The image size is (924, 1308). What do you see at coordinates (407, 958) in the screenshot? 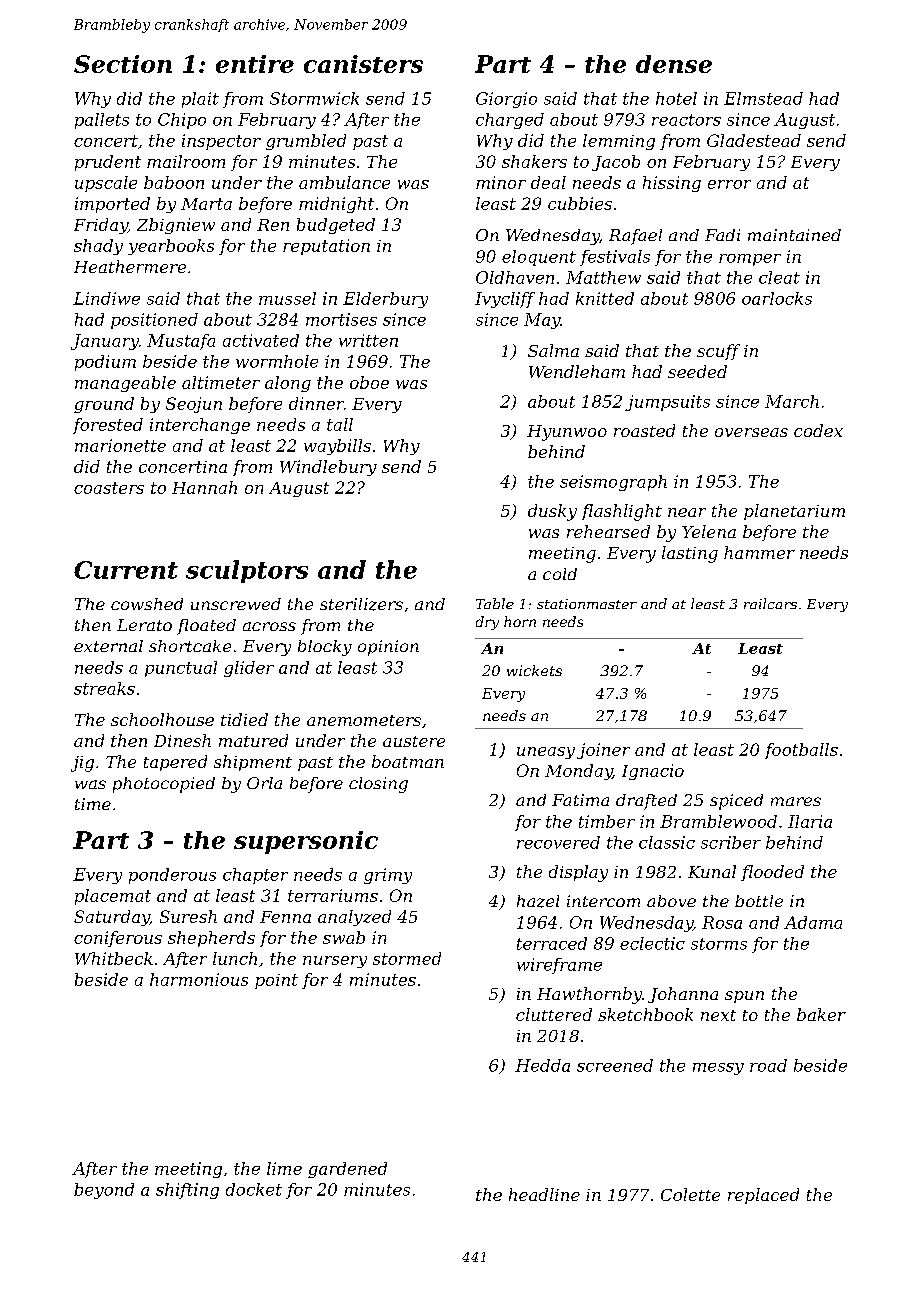
I see `stormed` at bounding box center [407, 958].
